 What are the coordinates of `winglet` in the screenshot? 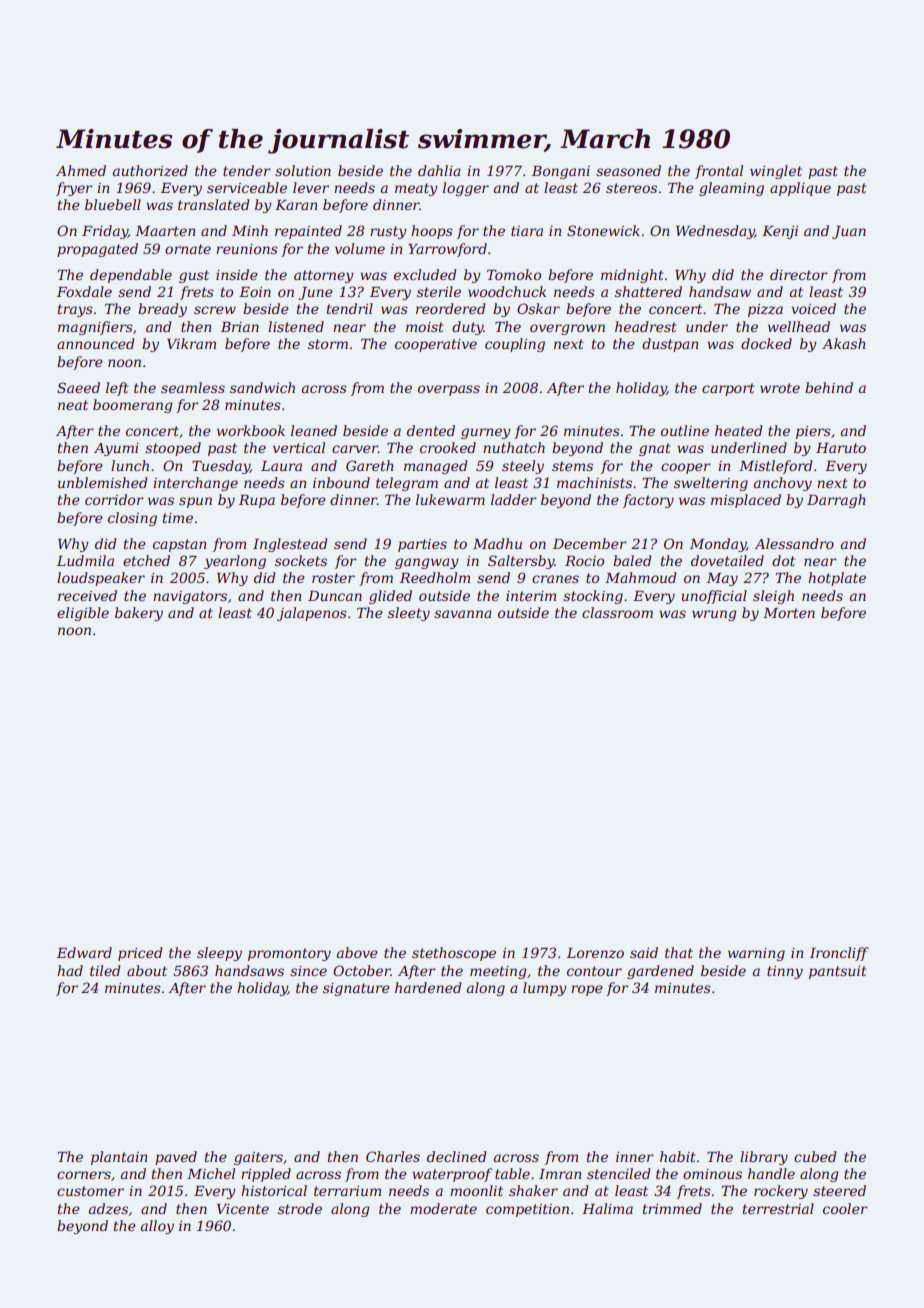 It's located at (776, 172).
